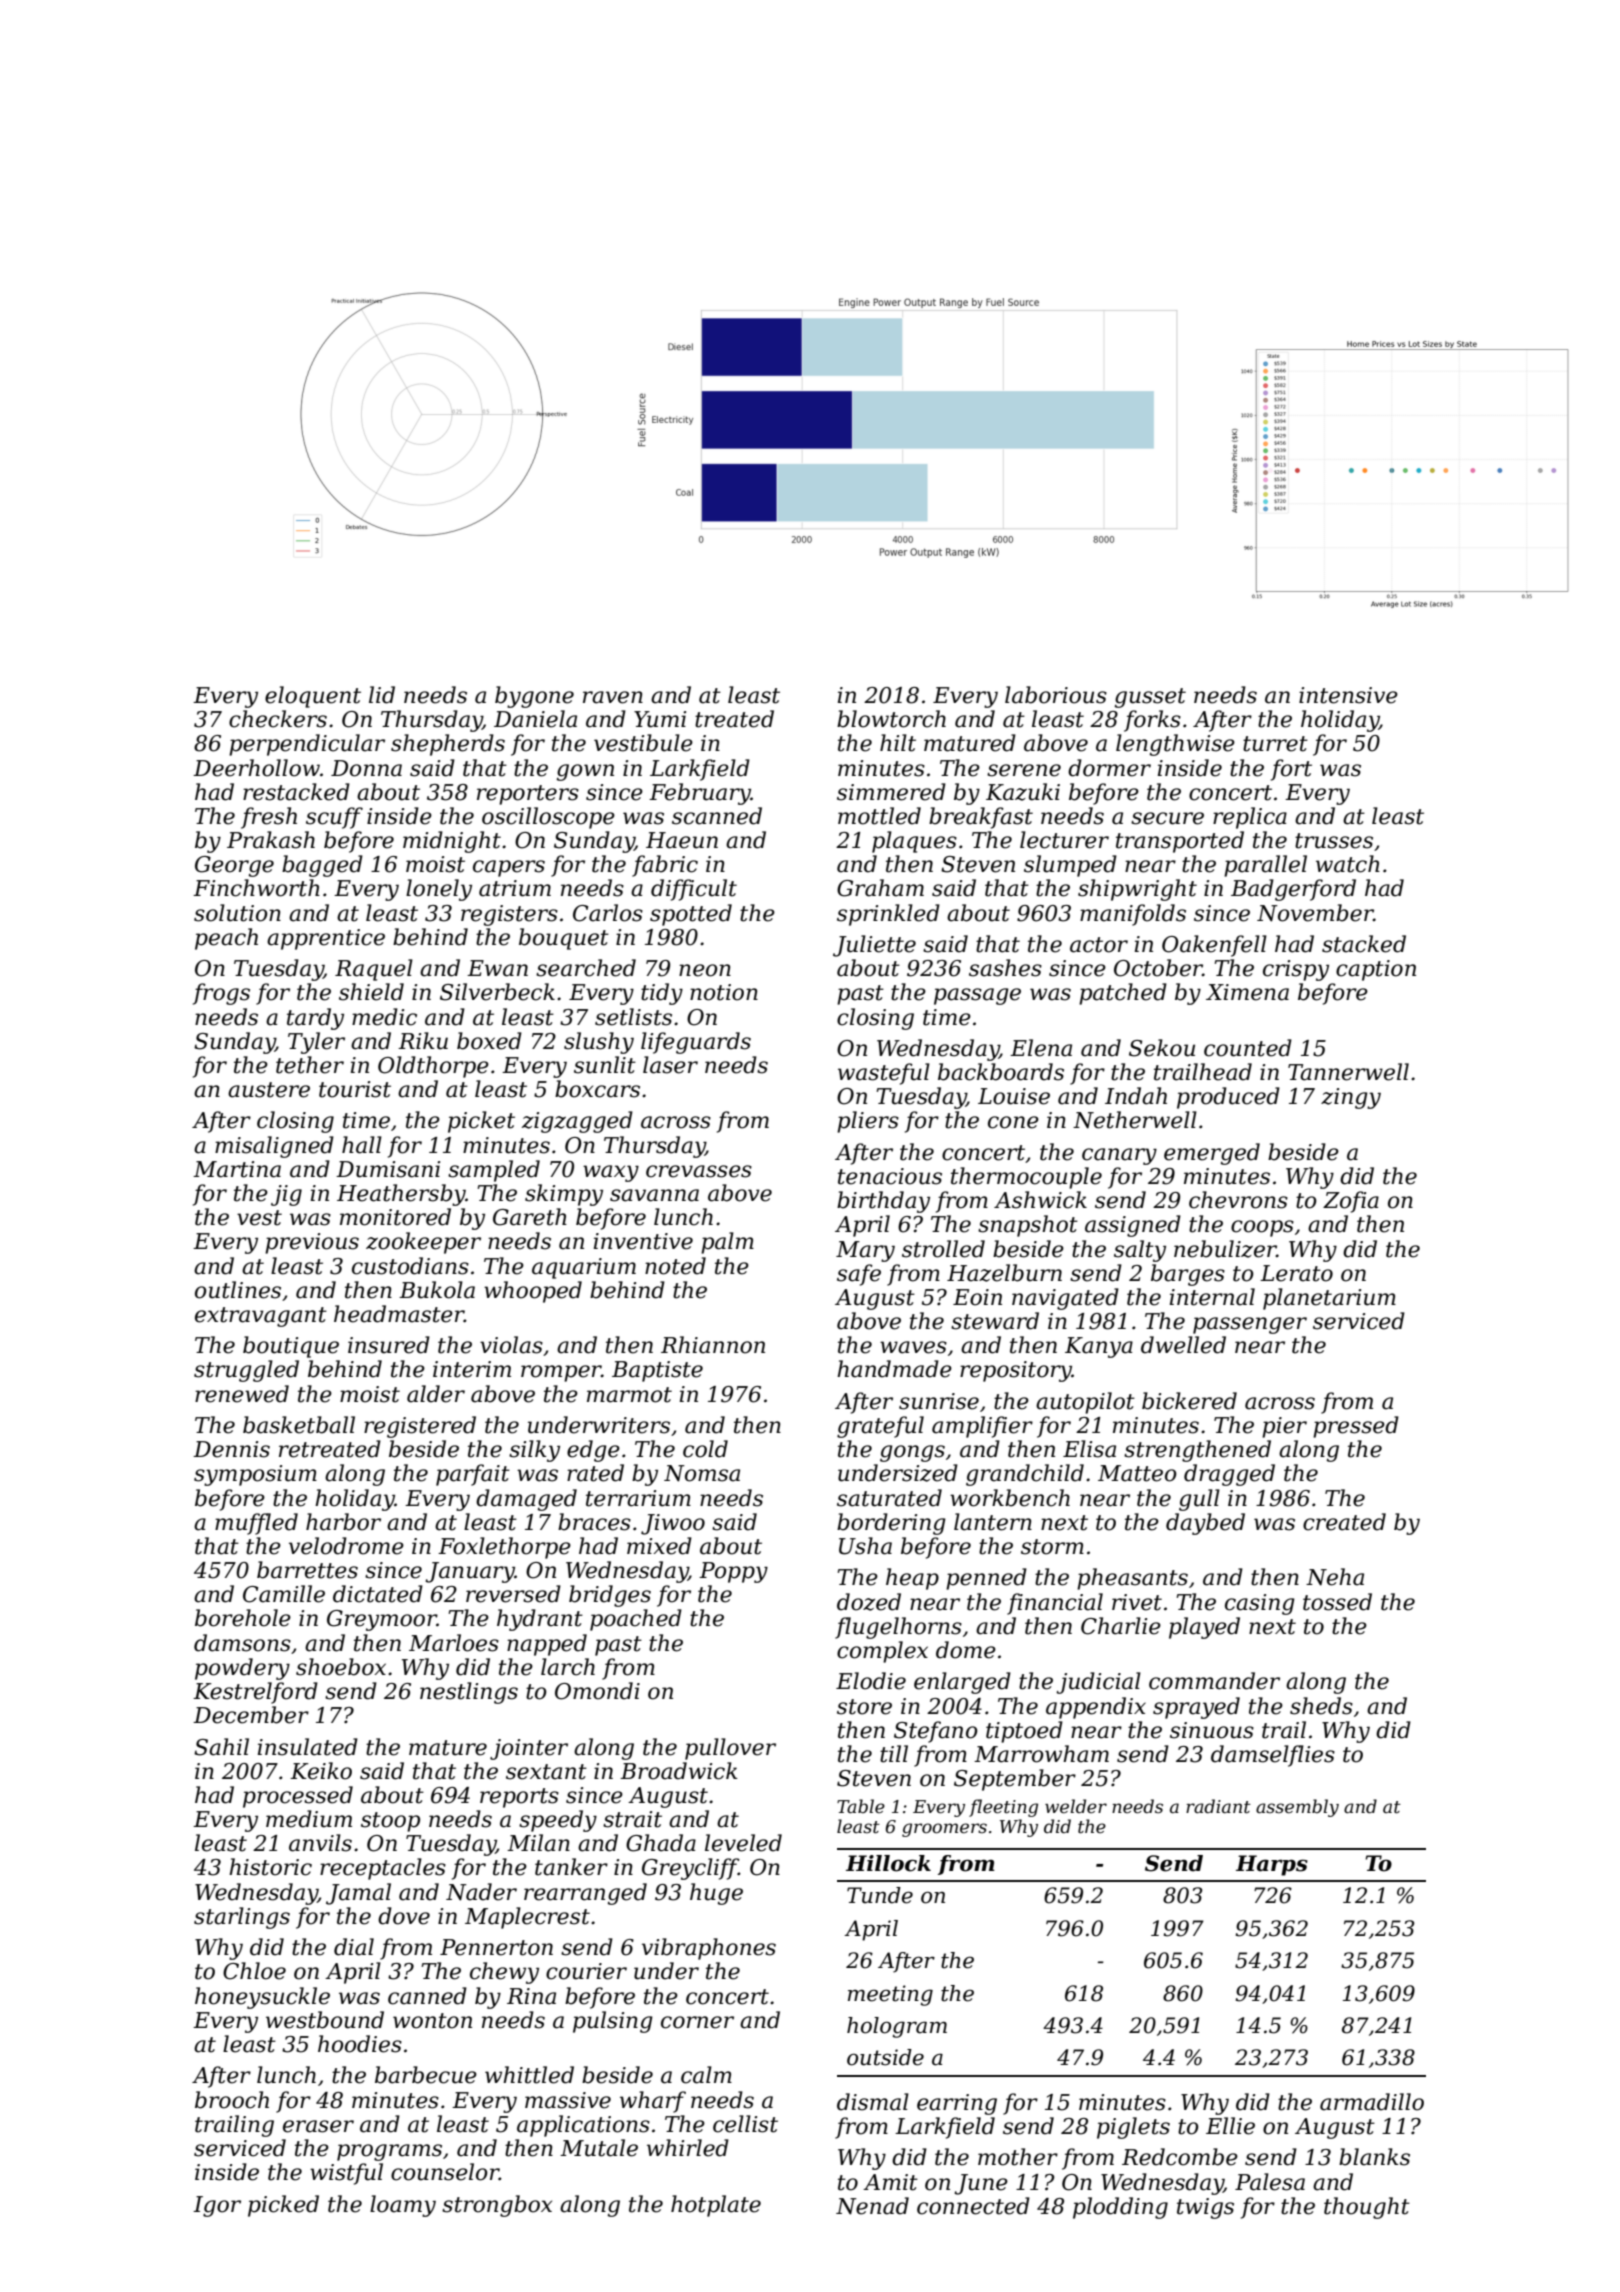 This screenshot has height=2292, width=1620. Describe the element at coordinates (242, 1918) in the screenshot. I see `starlings` at that location.
